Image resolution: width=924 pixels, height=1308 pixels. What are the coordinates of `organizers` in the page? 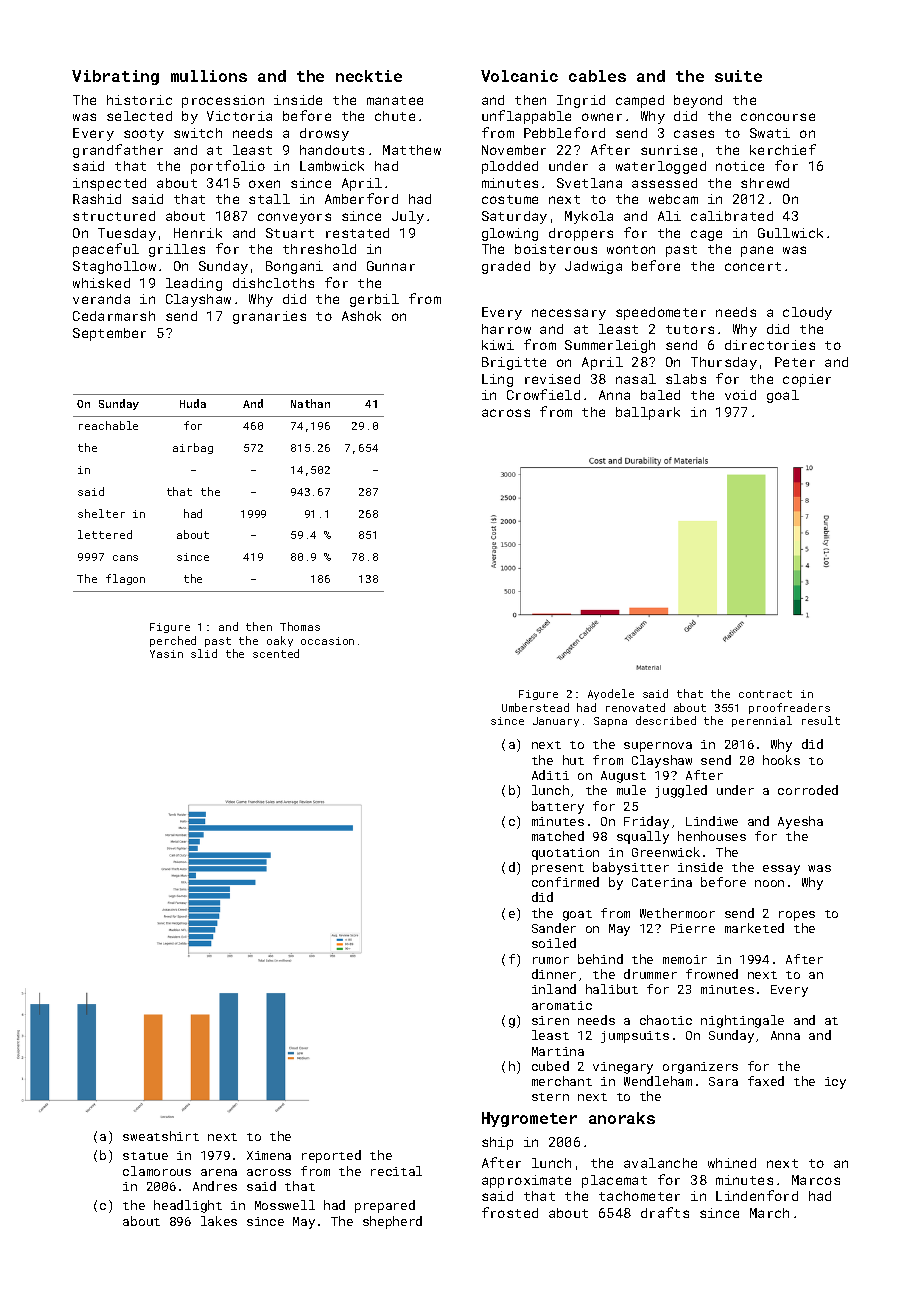 It's located at (700, 1068).
